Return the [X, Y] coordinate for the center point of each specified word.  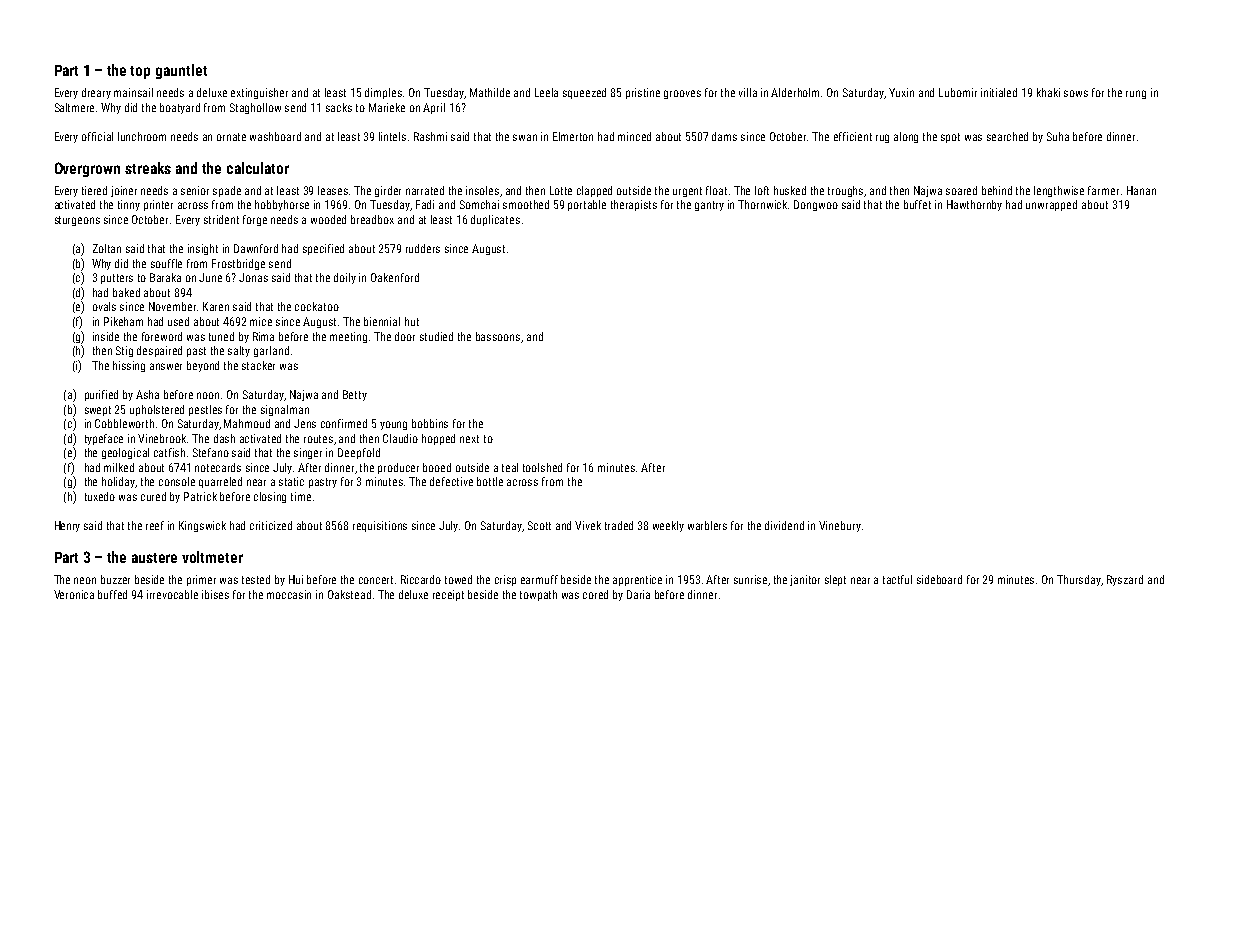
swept [98, 411]
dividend [784, 525]
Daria [638, 594]
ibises [215, 594]
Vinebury [840, 526]
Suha [1058, 136]
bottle [490, 481]
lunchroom [142, 136]
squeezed [584, 93]
